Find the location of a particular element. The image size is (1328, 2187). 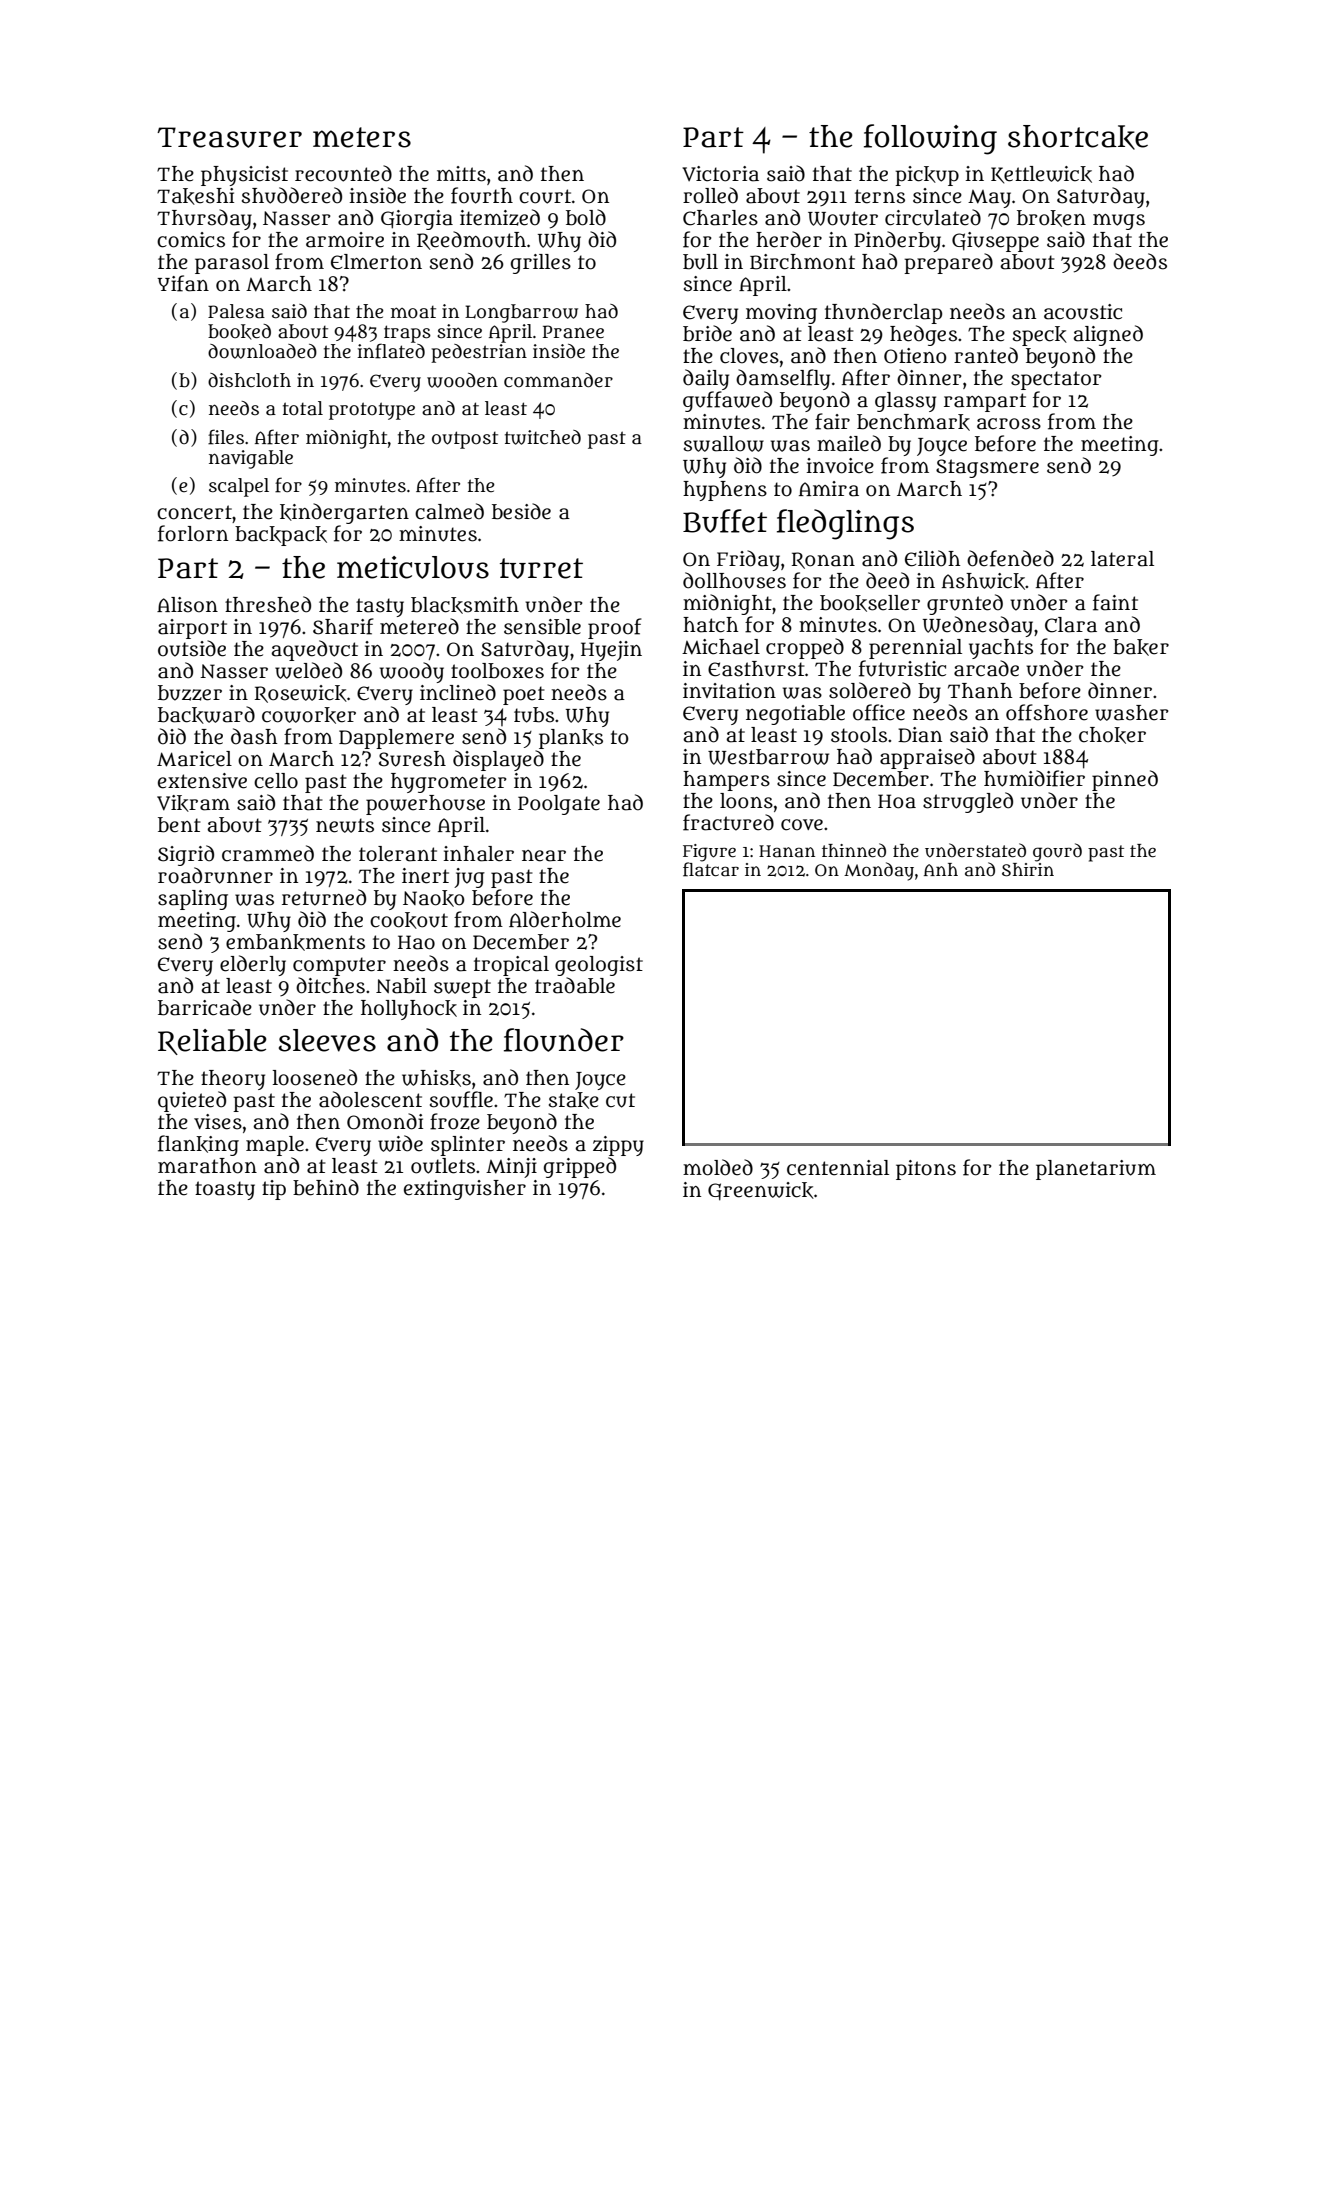

benchmark is located at coordinates (913, 422).
